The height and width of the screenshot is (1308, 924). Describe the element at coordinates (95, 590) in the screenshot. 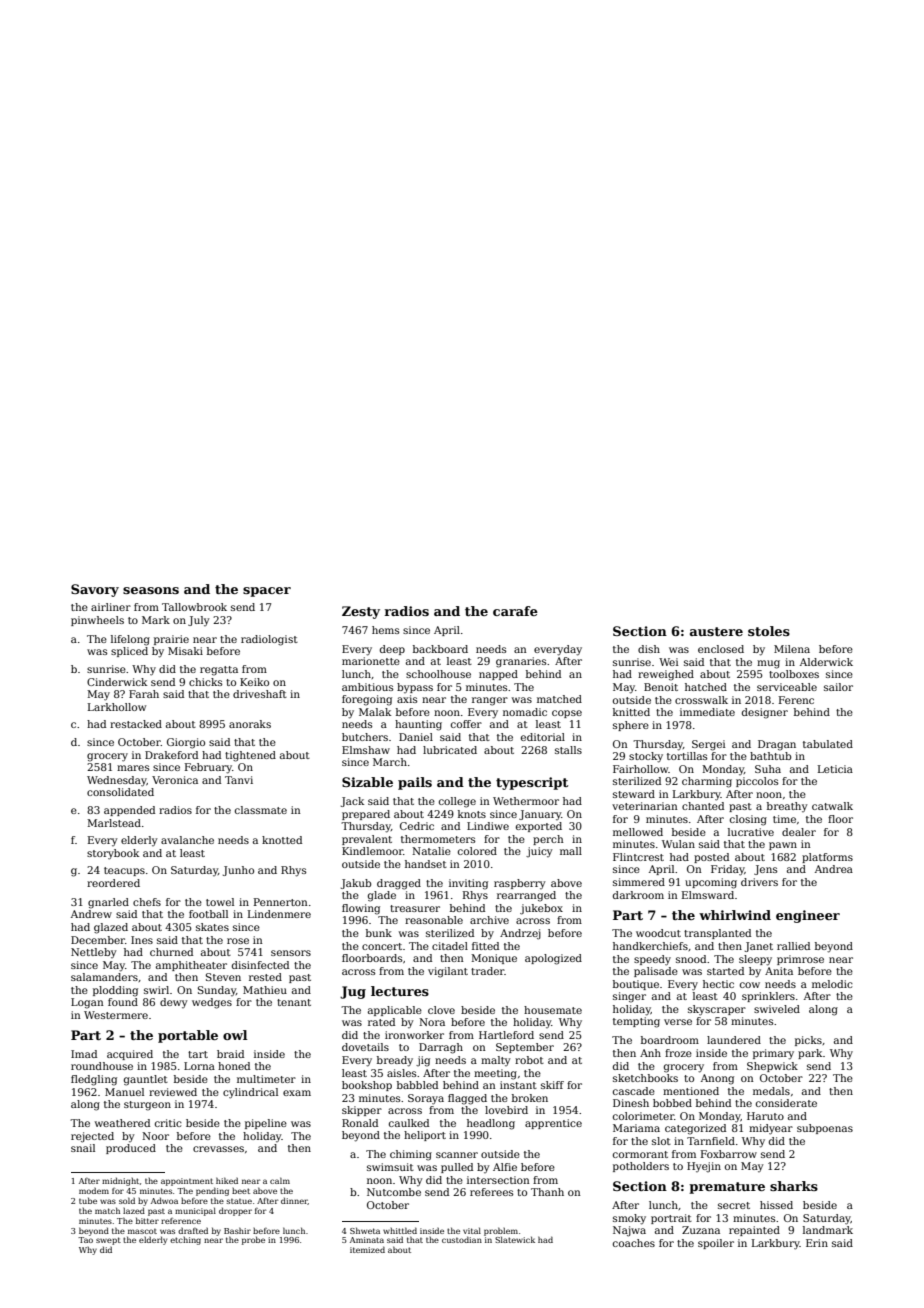

I see `Savory` at that location.
